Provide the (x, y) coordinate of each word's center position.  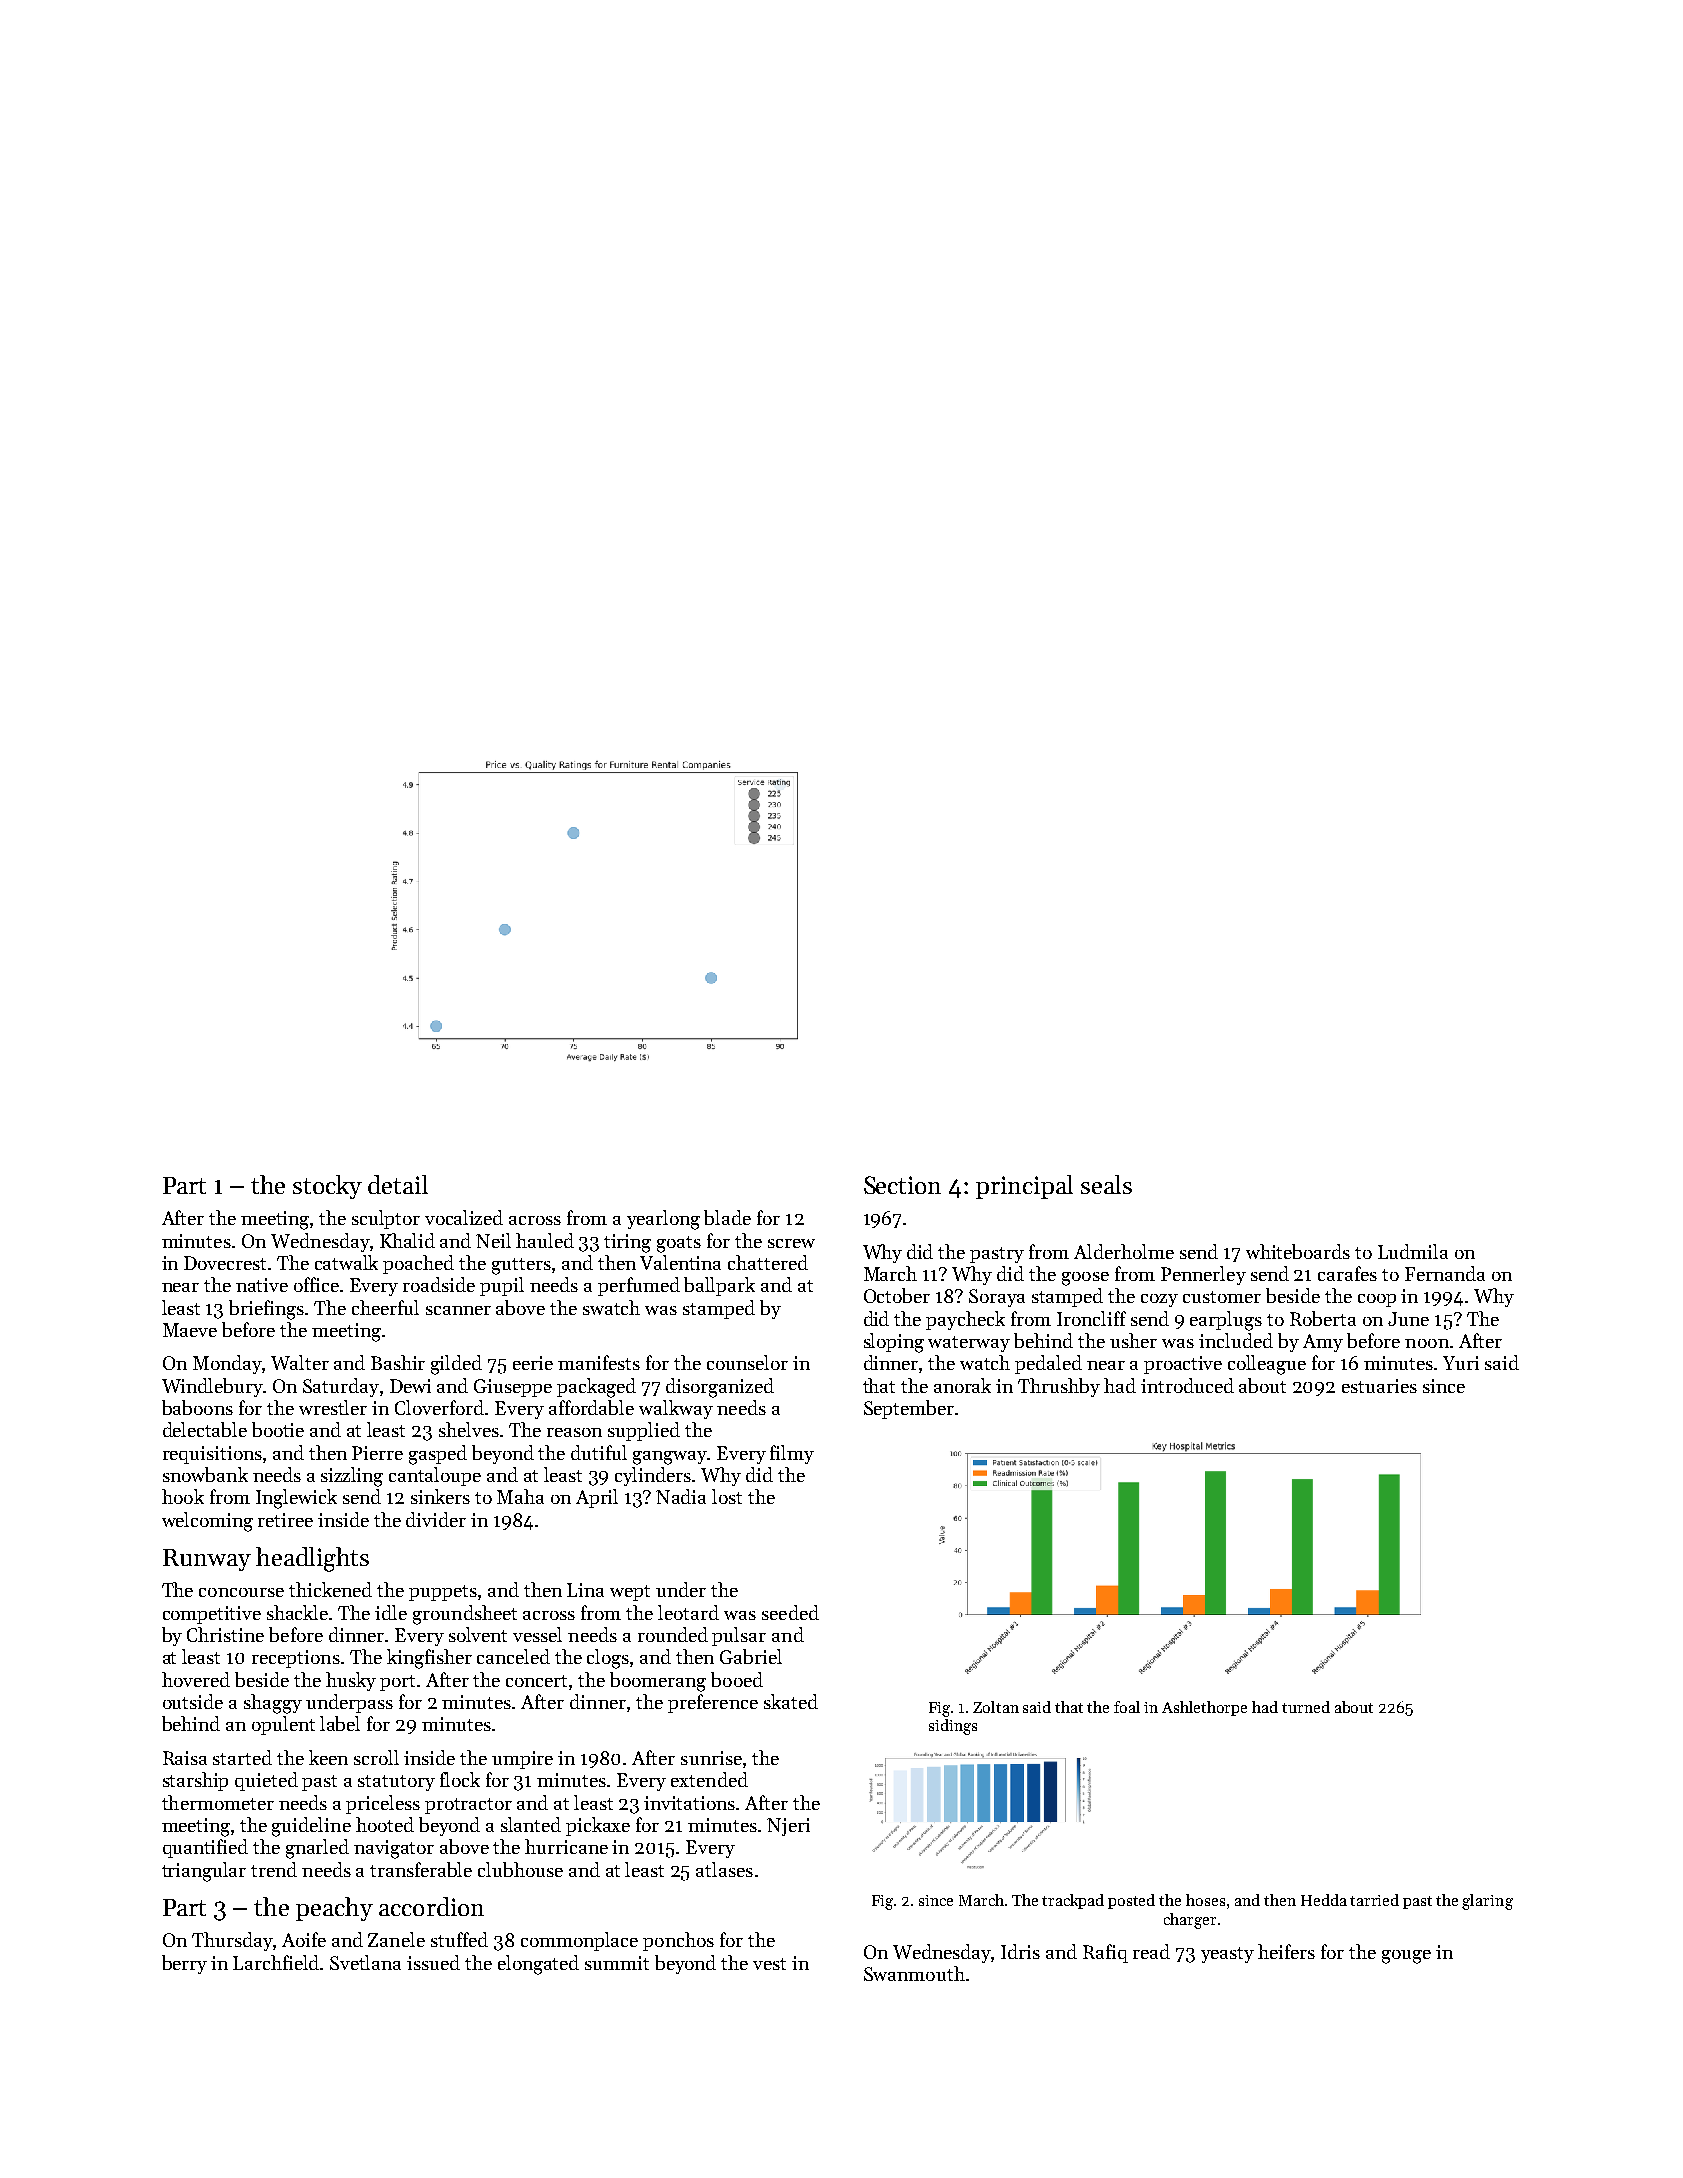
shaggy (273, 1704)
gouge (1406, 1957)
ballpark (719, 1286)
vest (769, 1964)
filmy (792, 1454)
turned (1306, 1707)
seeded (790, 1612)
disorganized (720, 1388)
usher (1133, 1340)
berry (184, 1964)
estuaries (1379, 1386)
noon (1427, 1343)
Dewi (410, 1386)
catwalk (346, 1262)
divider (436, 1519)
